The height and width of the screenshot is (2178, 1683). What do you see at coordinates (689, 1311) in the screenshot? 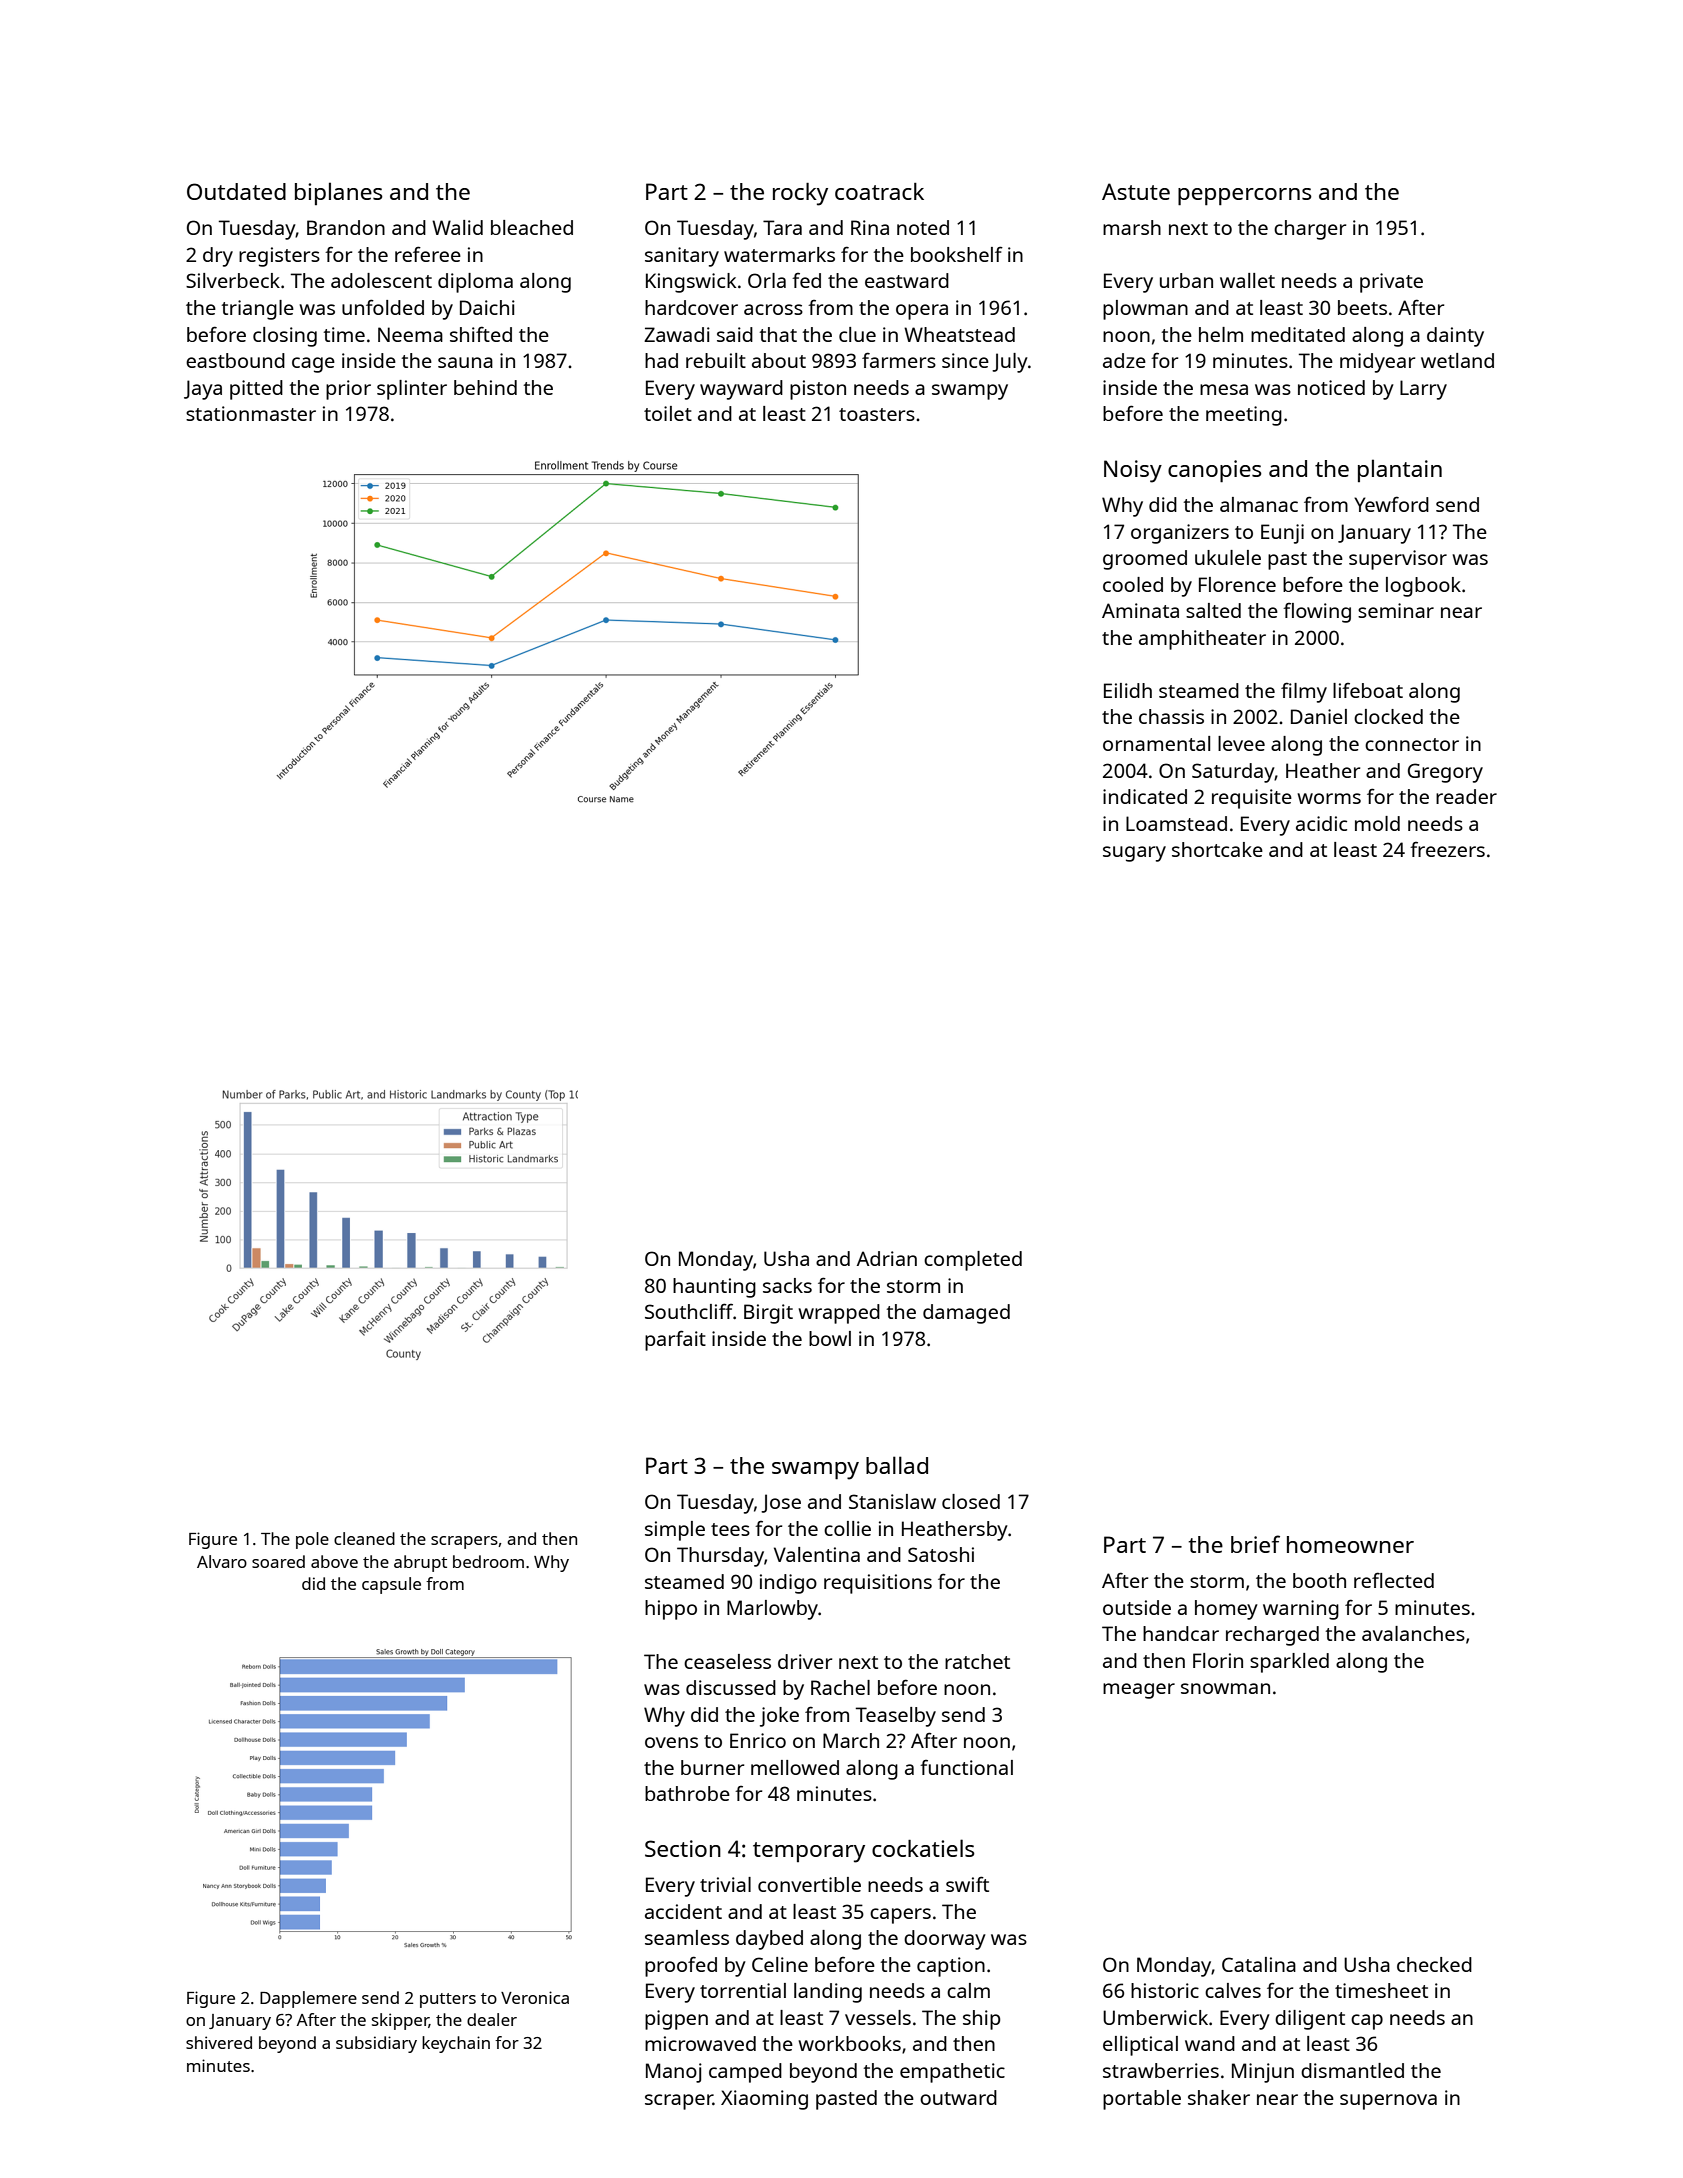
I see `Southcliff` at bounding box center [689, 1311].
